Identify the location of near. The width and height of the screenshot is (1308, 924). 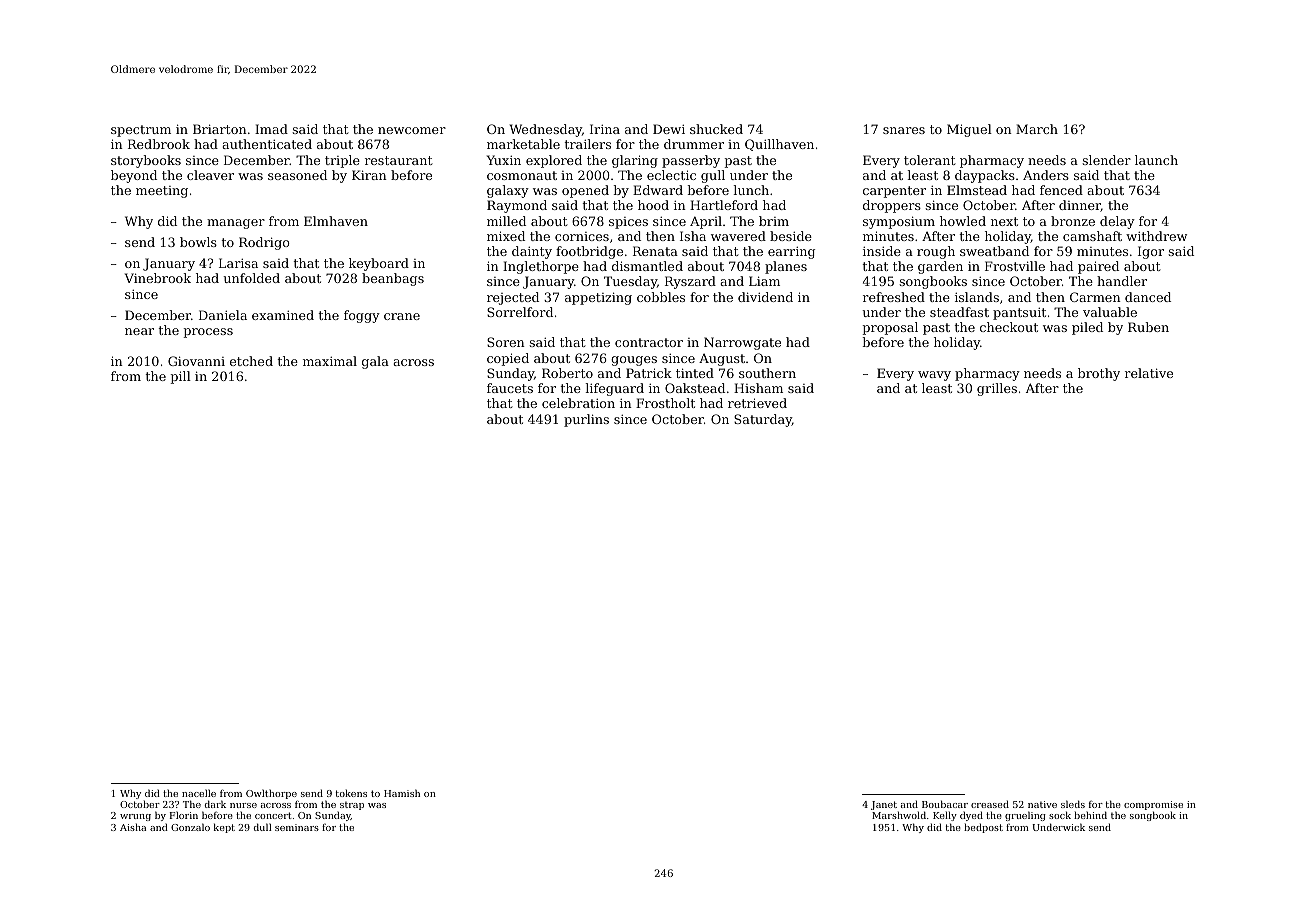
(139, 331).
